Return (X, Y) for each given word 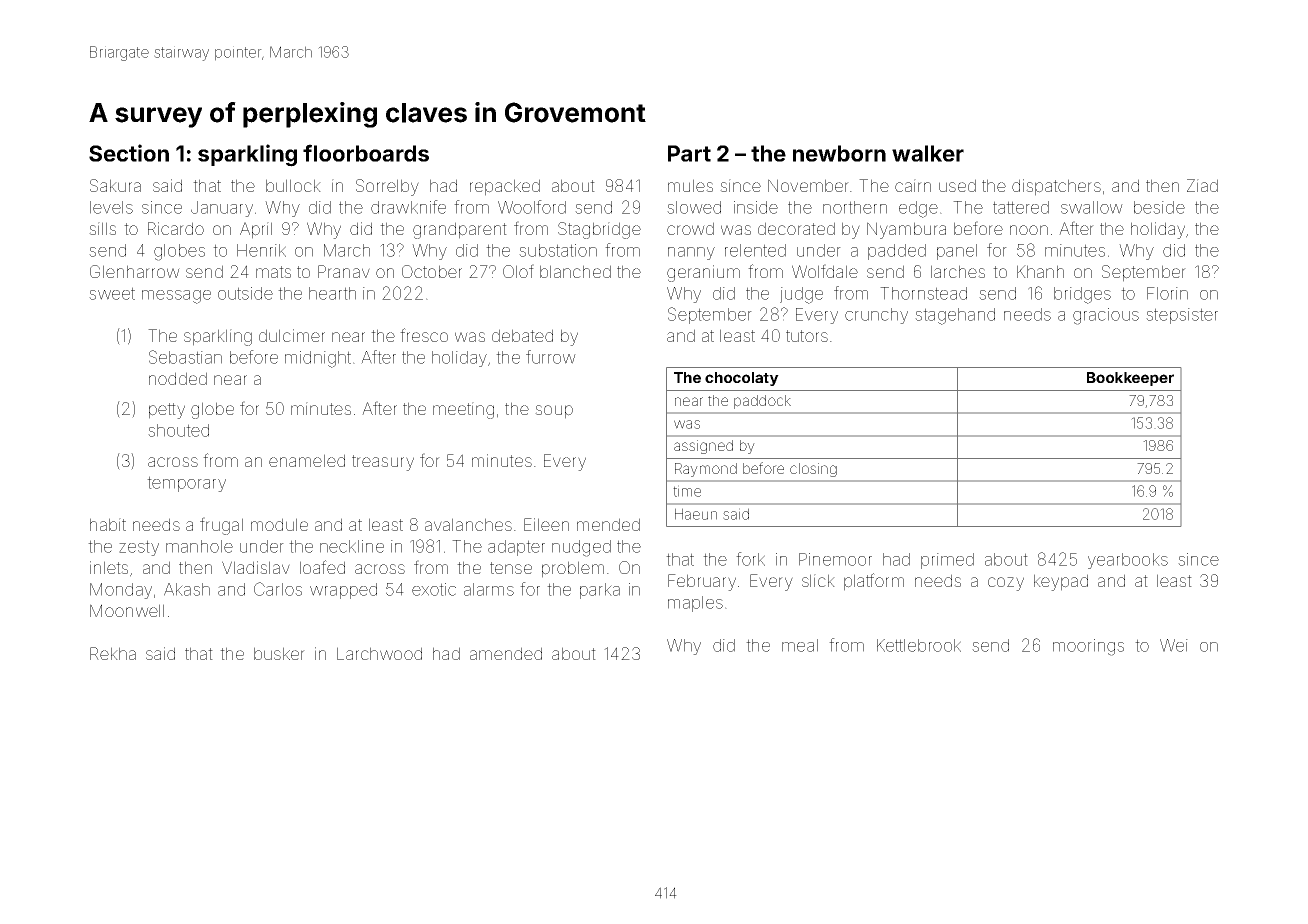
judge (801, 295)
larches (958, 271)
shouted (178, 430)
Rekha (113, 653)
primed (947, 561)
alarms (489, 589)
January (222, 209)
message (176, 297)
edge (918, 209)
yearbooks (1128, 561)
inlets (109, 567)
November (808, 185)
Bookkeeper (1130, 379)
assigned (703, 447)
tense (511, 568)
